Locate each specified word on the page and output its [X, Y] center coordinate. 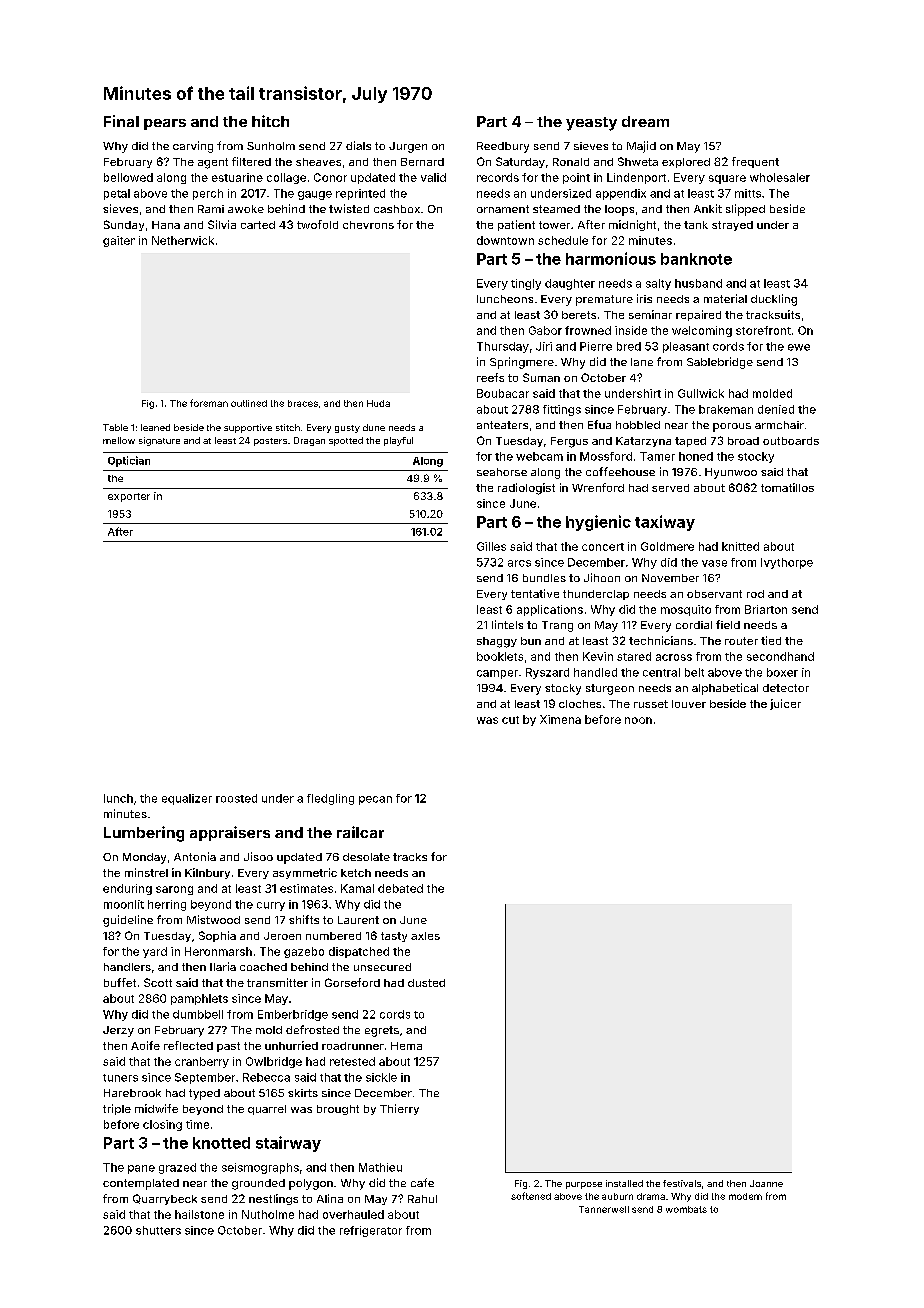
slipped [745, 210]
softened [531, 1196]
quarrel [267, 1110]
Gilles [491, 546]
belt [694, 672]
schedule [563, 240]
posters [270, 442]
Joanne [766, 1183]
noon [638, 720]
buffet [120, 982]
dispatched [359, 952]
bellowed [128, 177]
